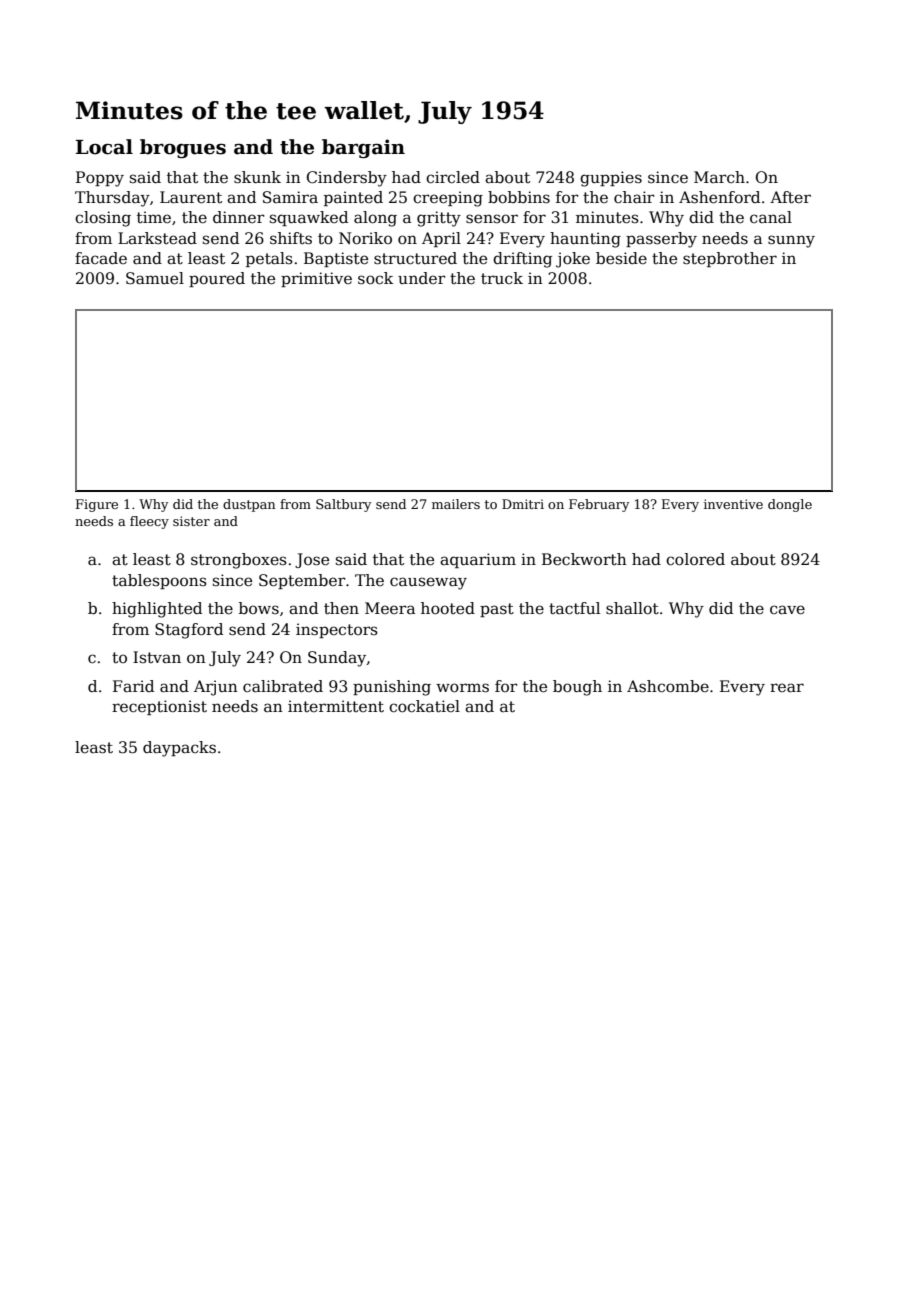  I want to click on Saltbury, so click(343, 505).
